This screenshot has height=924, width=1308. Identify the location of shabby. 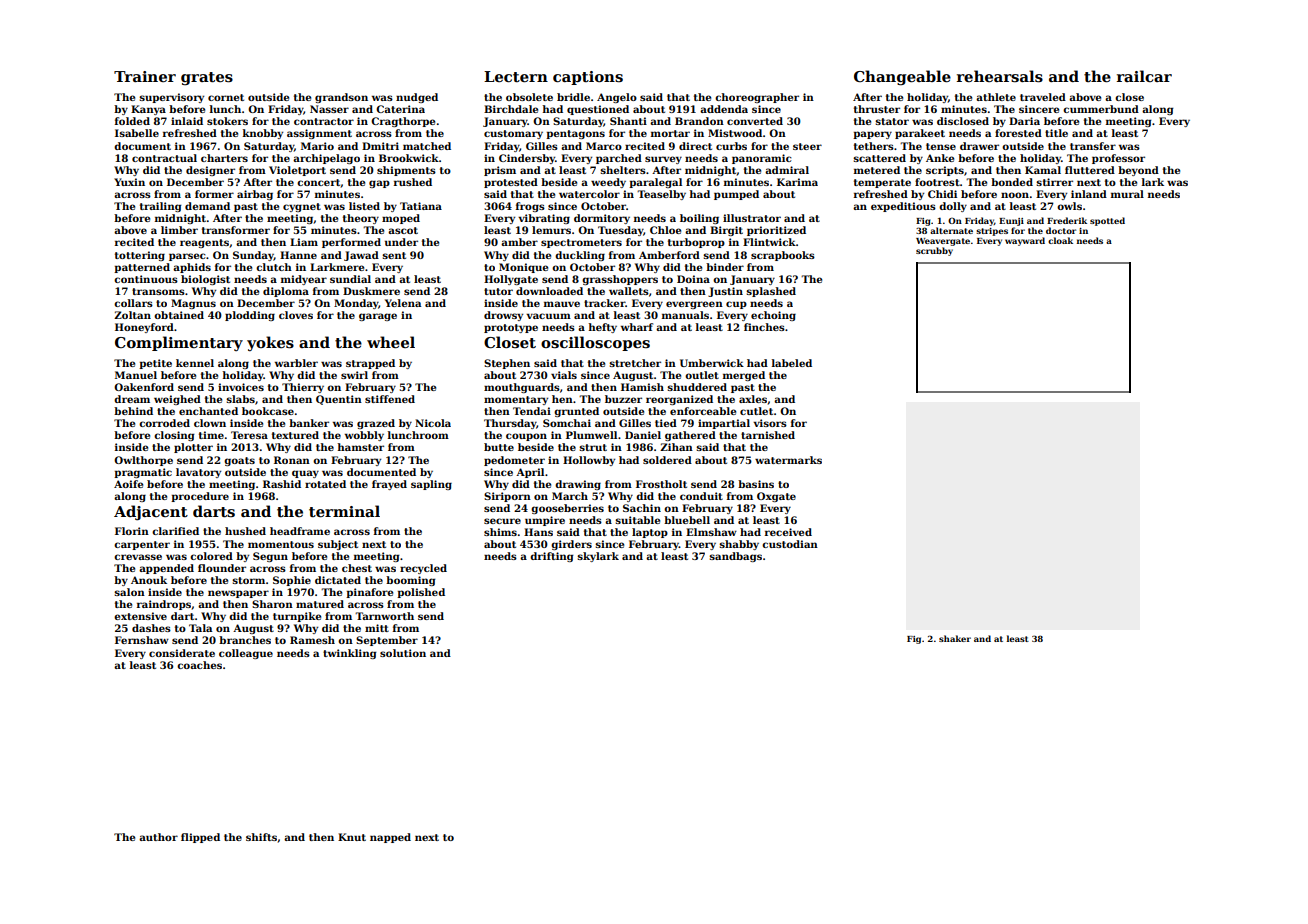
(739, 545).
